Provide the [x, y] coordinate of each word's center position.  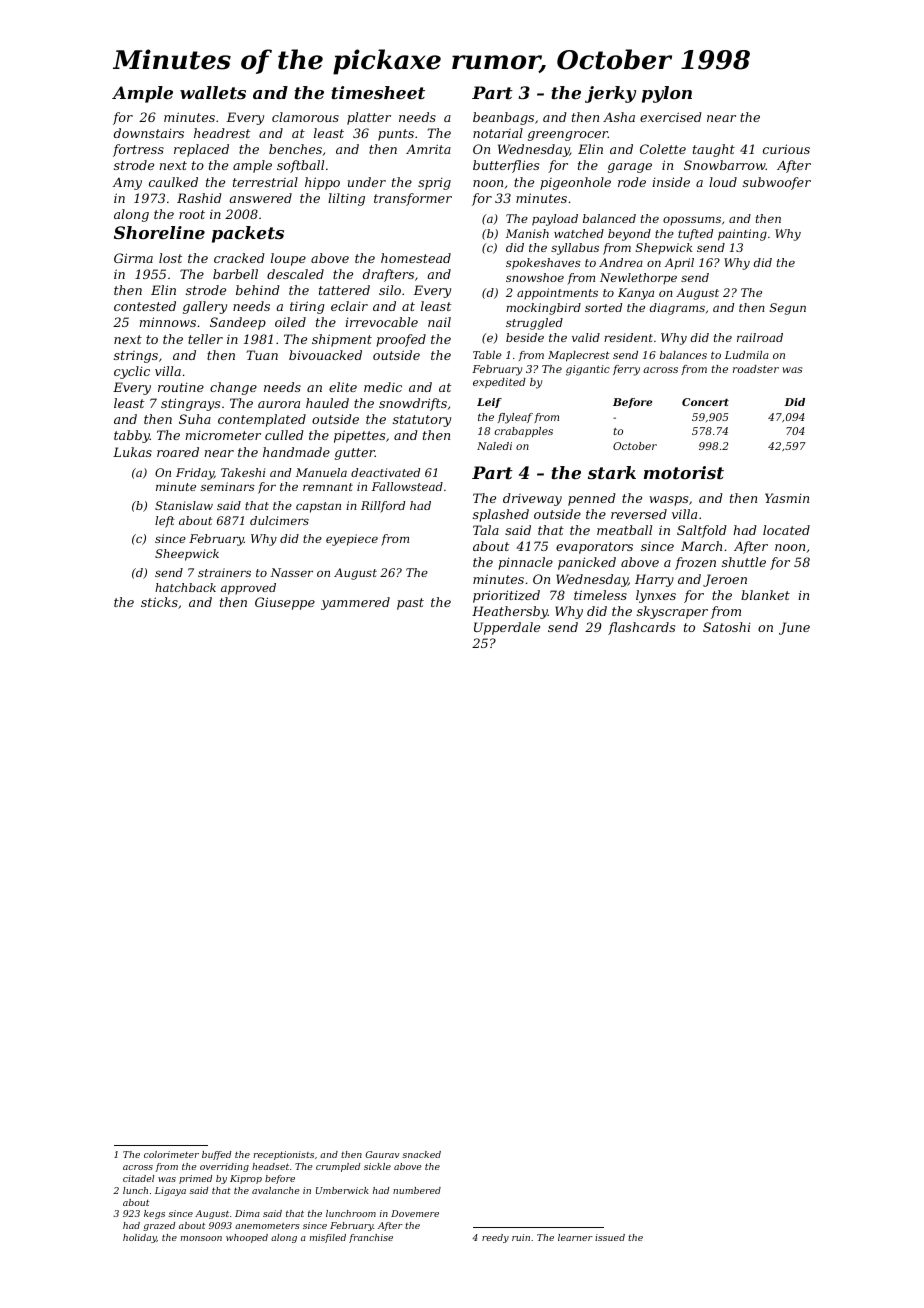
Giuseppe [285, 603]
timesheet [378, 92]
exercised [671, 117]
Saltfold [702, 531]
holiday [140, 1238]
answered [260, 198]
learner [575, 1237]
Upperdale [507, 628]
